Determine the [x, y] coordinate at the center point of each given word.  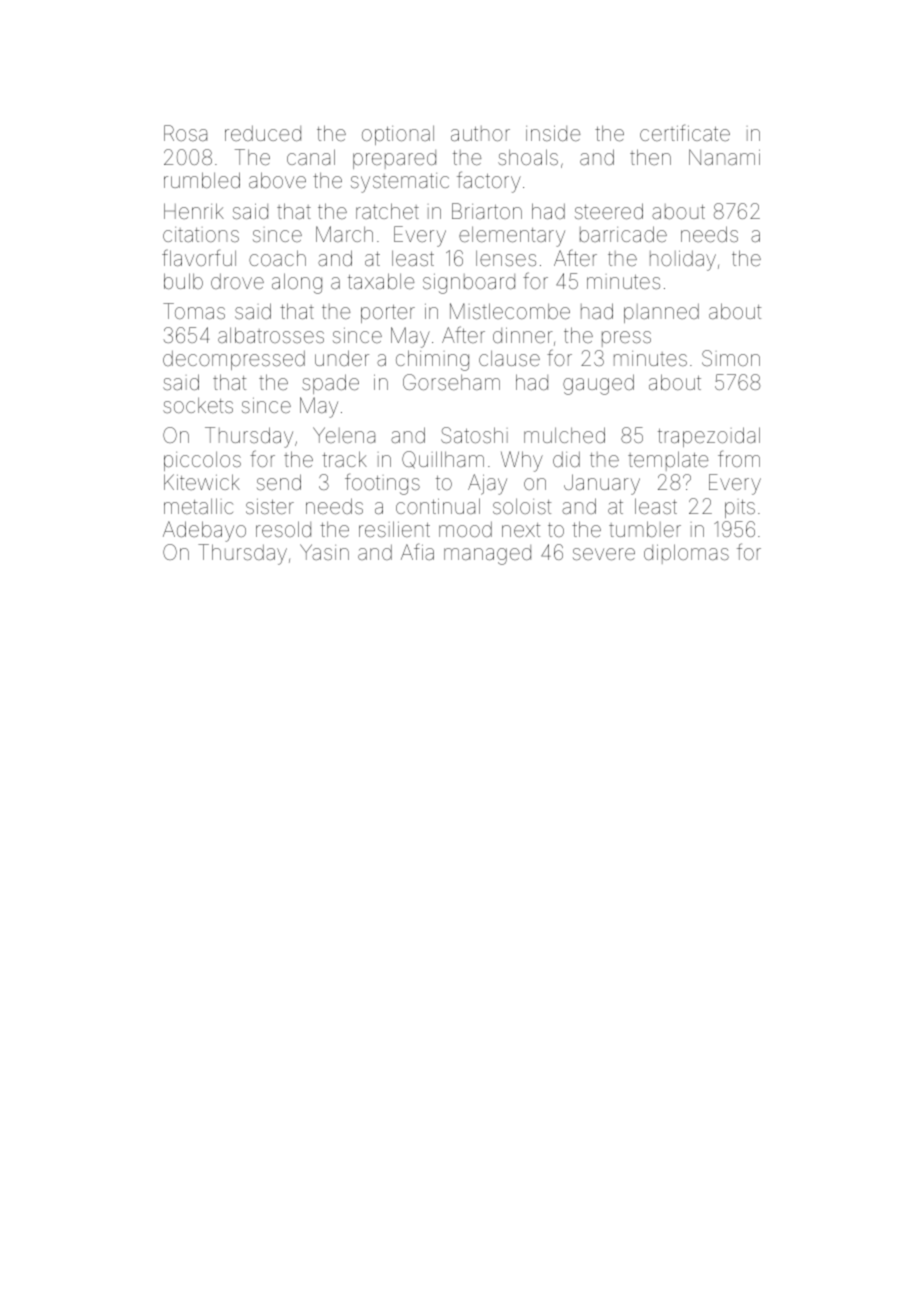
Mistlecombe [510, 311]
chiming [432, 360]
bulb [183, 281]
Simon [731, 358]
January [602, 484]
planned [661, 313]
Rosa [185, 133]
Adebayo [204, 531]
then [650, 157]
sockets [198, 405]
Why [522, 461]
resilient [394, 529]
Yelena [344, 435]
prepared [394, 159]
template [668, 461]
